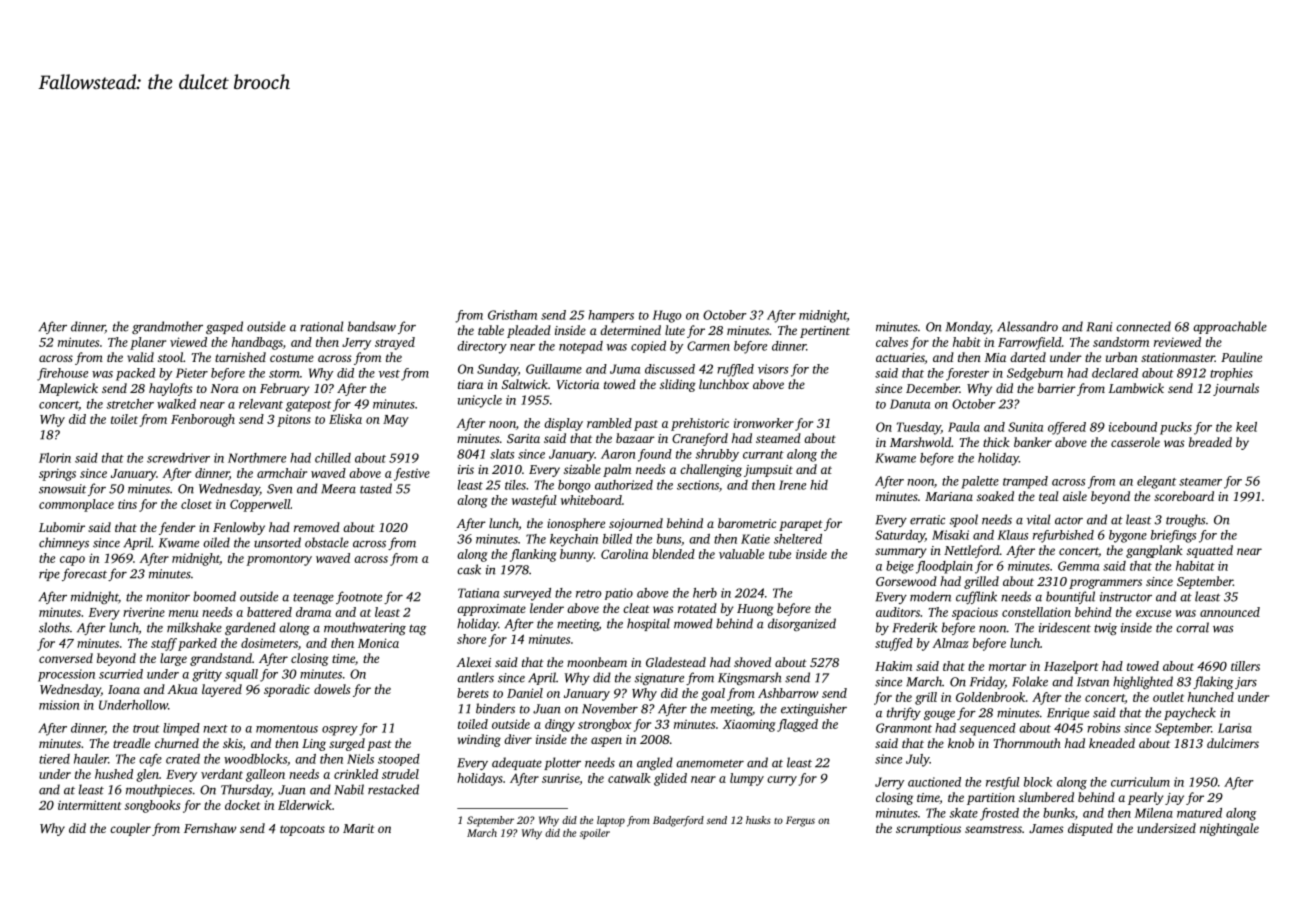 The height and width of the screenshot is (924, 1308). I want to click on Fergus, so click(800, 821).
